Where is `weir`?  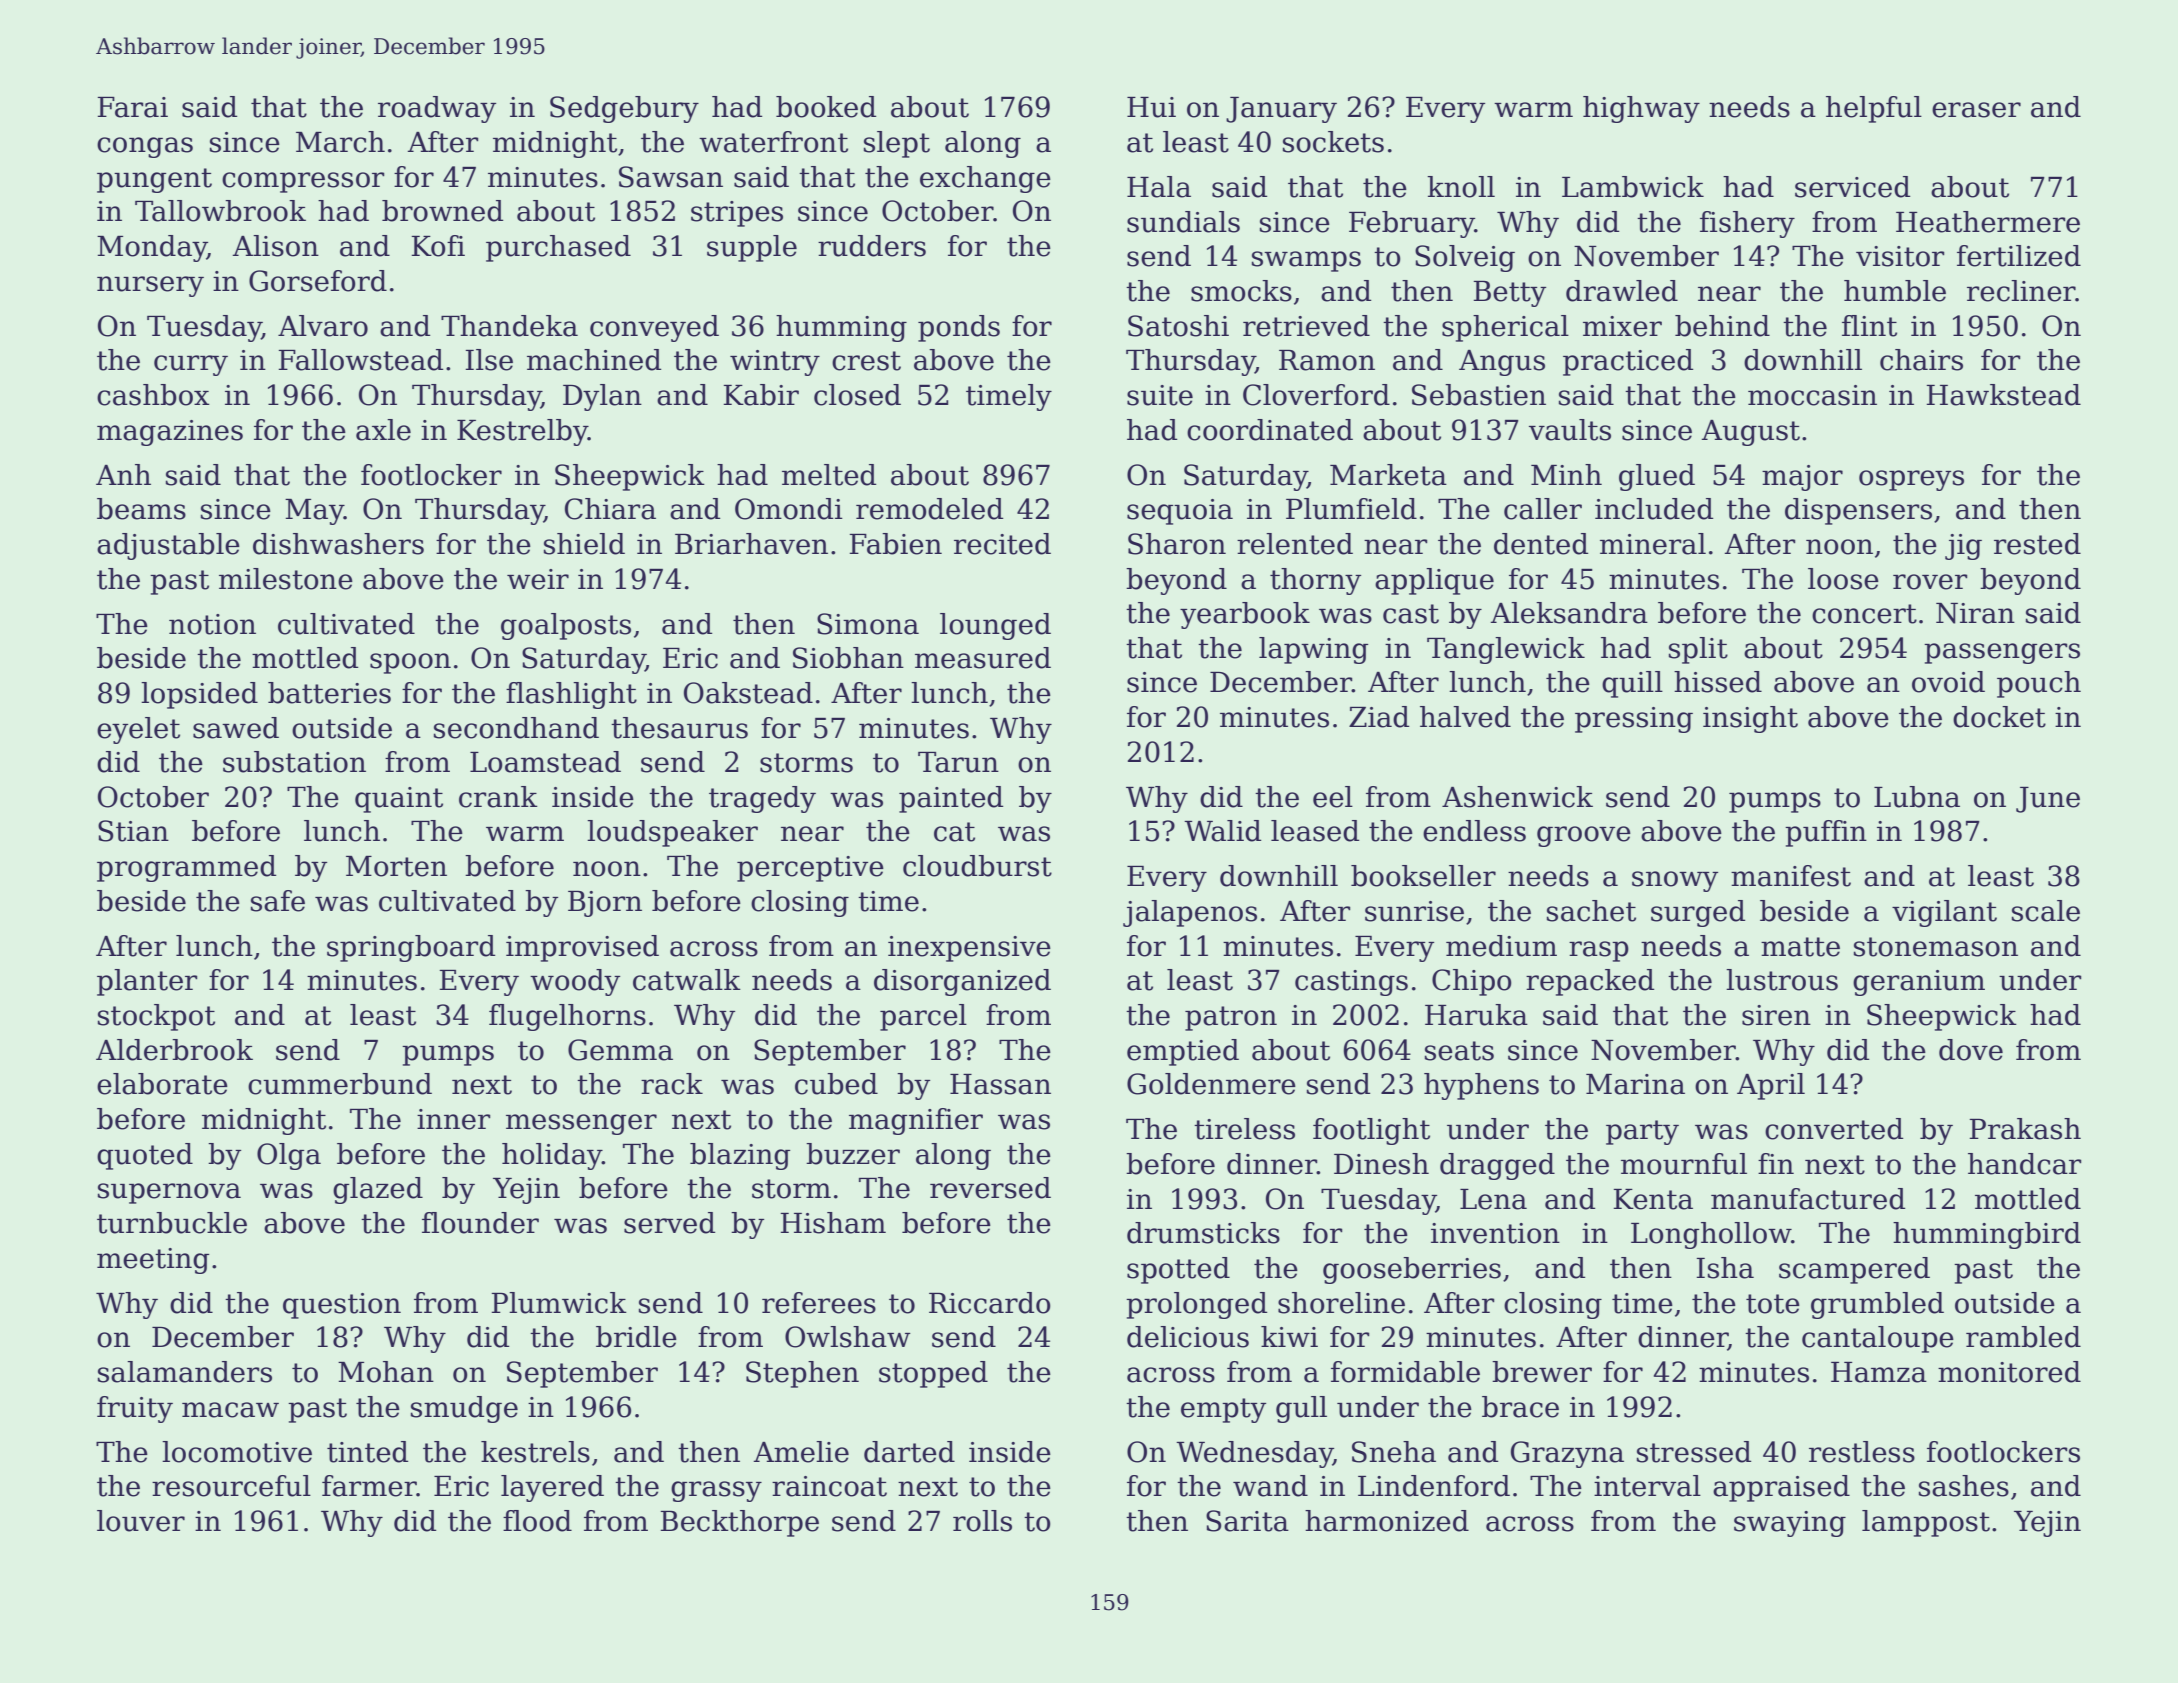
weir is located at coordinates (538, 579).
